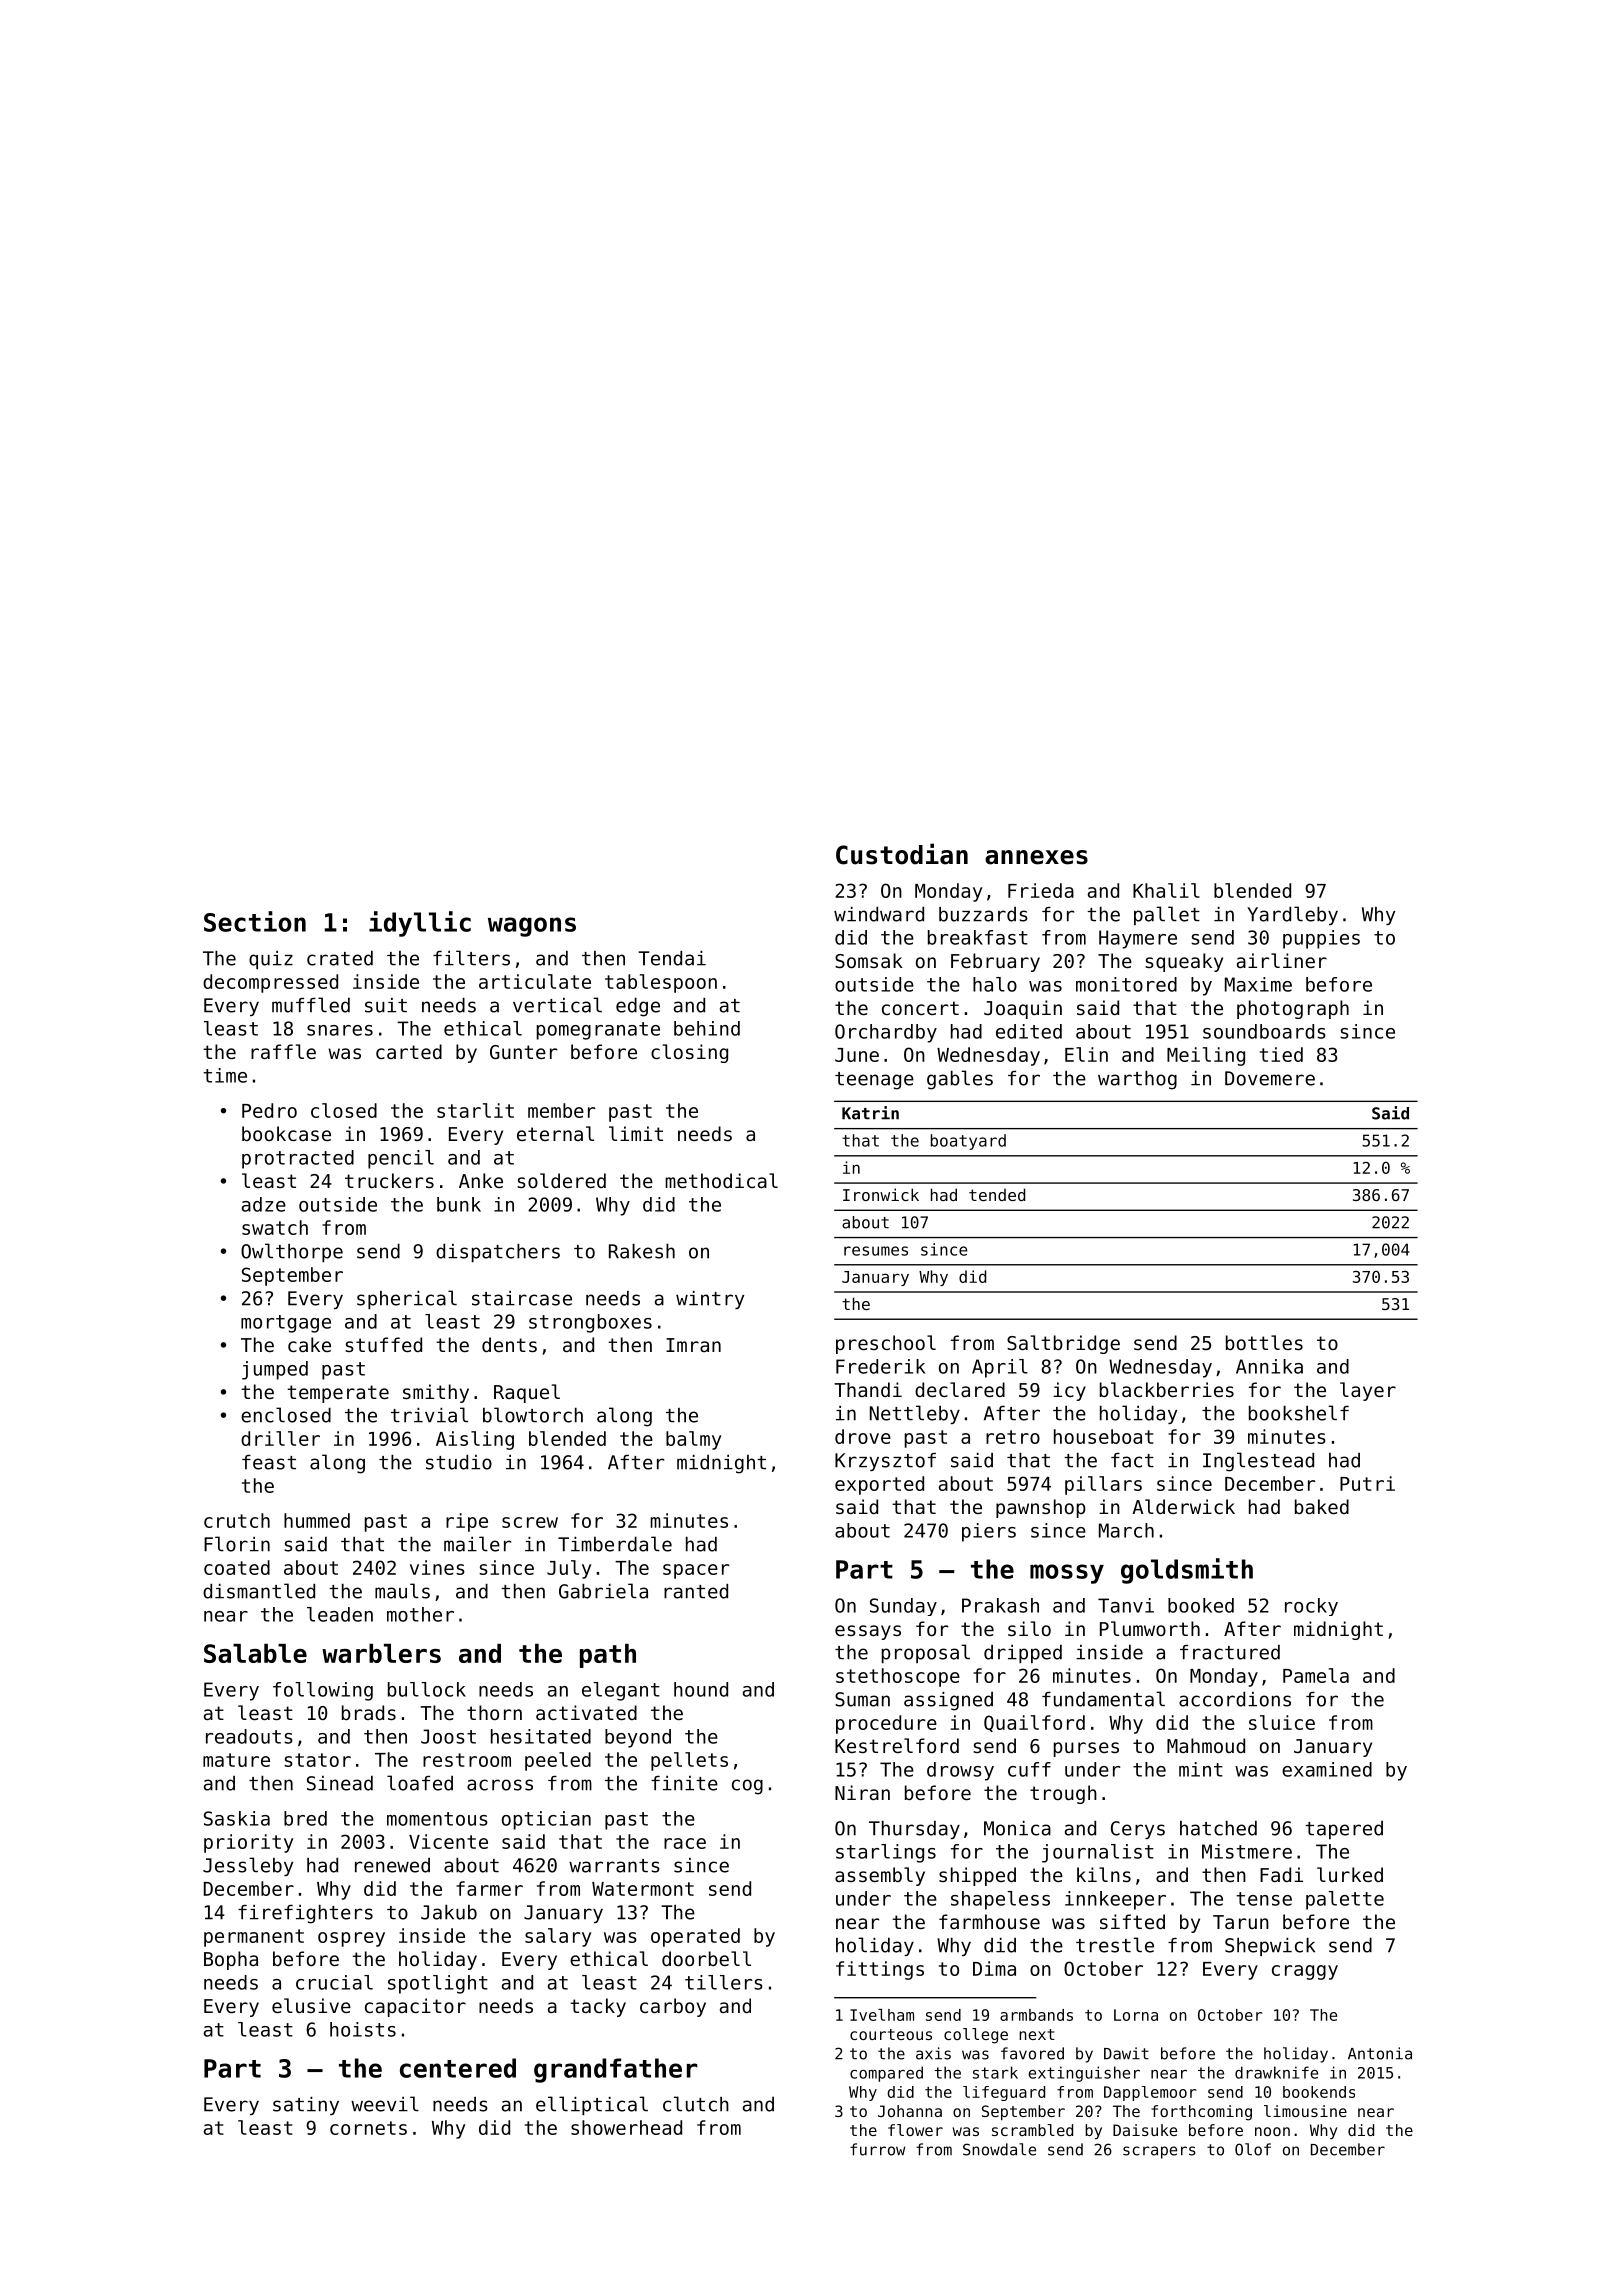 Image resolution: width=1620 pixels, height=2292 pixels. What do you see at coordinates (1253, 2149) in the screenshot?
I see `Olof` at bounding box center [1253, 2149].
